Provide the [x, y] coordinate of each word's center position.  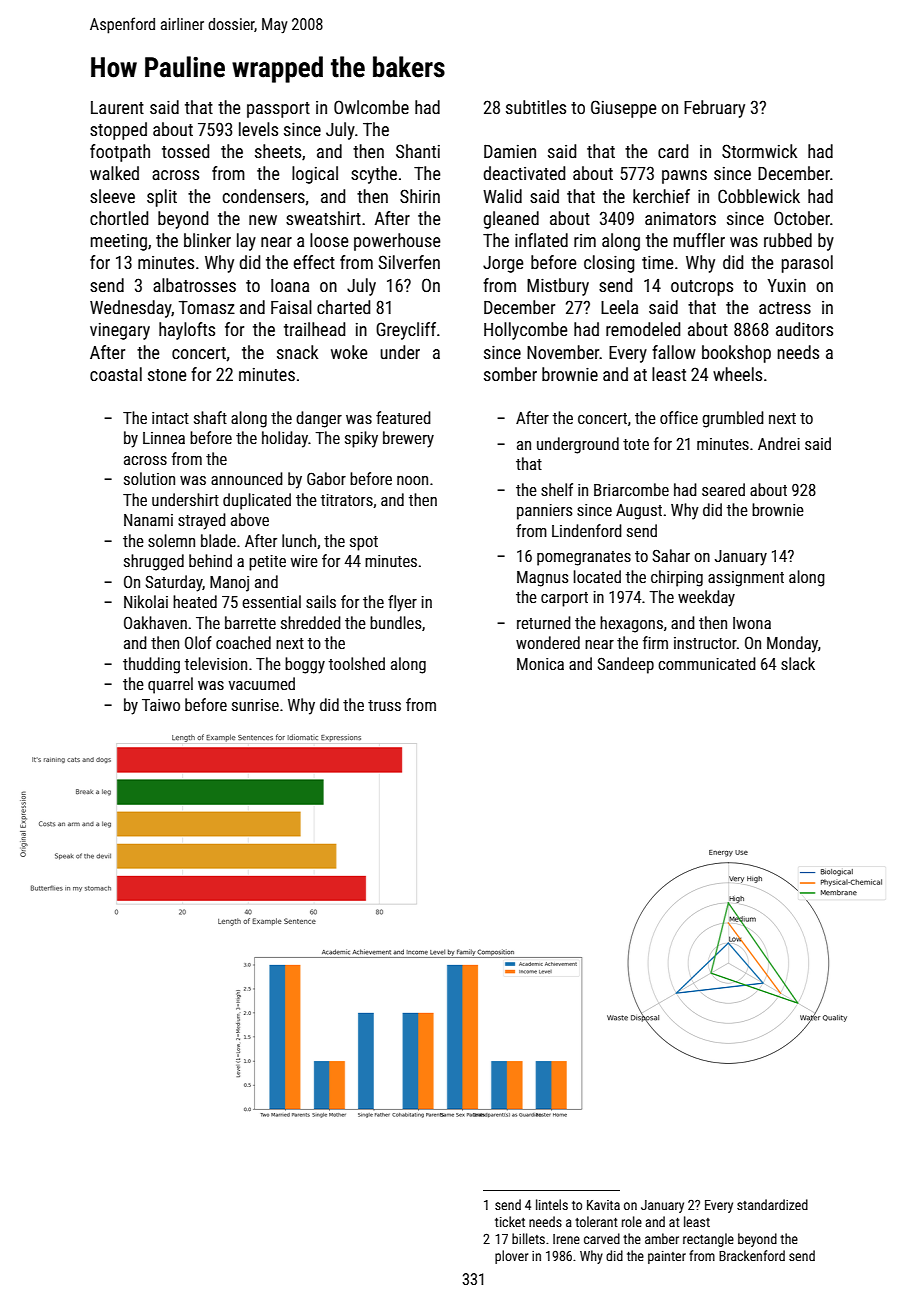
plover [511, 1257]
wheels [737, 374]
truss [384, 705]
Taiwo [161, 705]
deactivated [524, 173]
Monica [540, 664]
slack [798, 663]
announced [247, 478]
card [673, 151]
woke [349, 352]
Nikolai [146, 601]
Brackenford [752, 1255]
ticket [510, 1221]
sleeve [112, 196]
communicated [707, 663]
